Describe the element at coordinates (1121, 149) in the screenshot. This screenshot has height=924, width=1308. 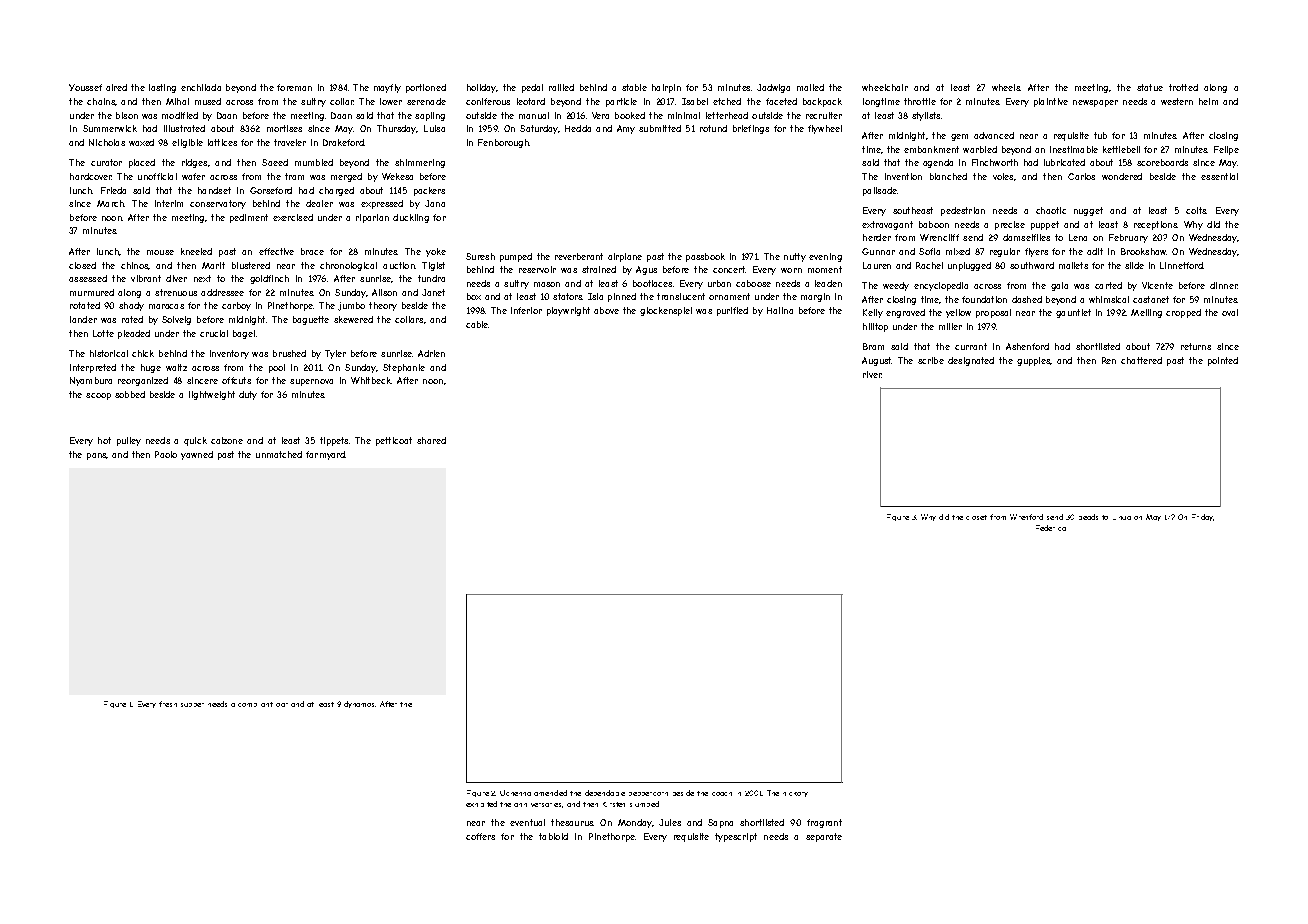
I see `kettlebell` at that location.
